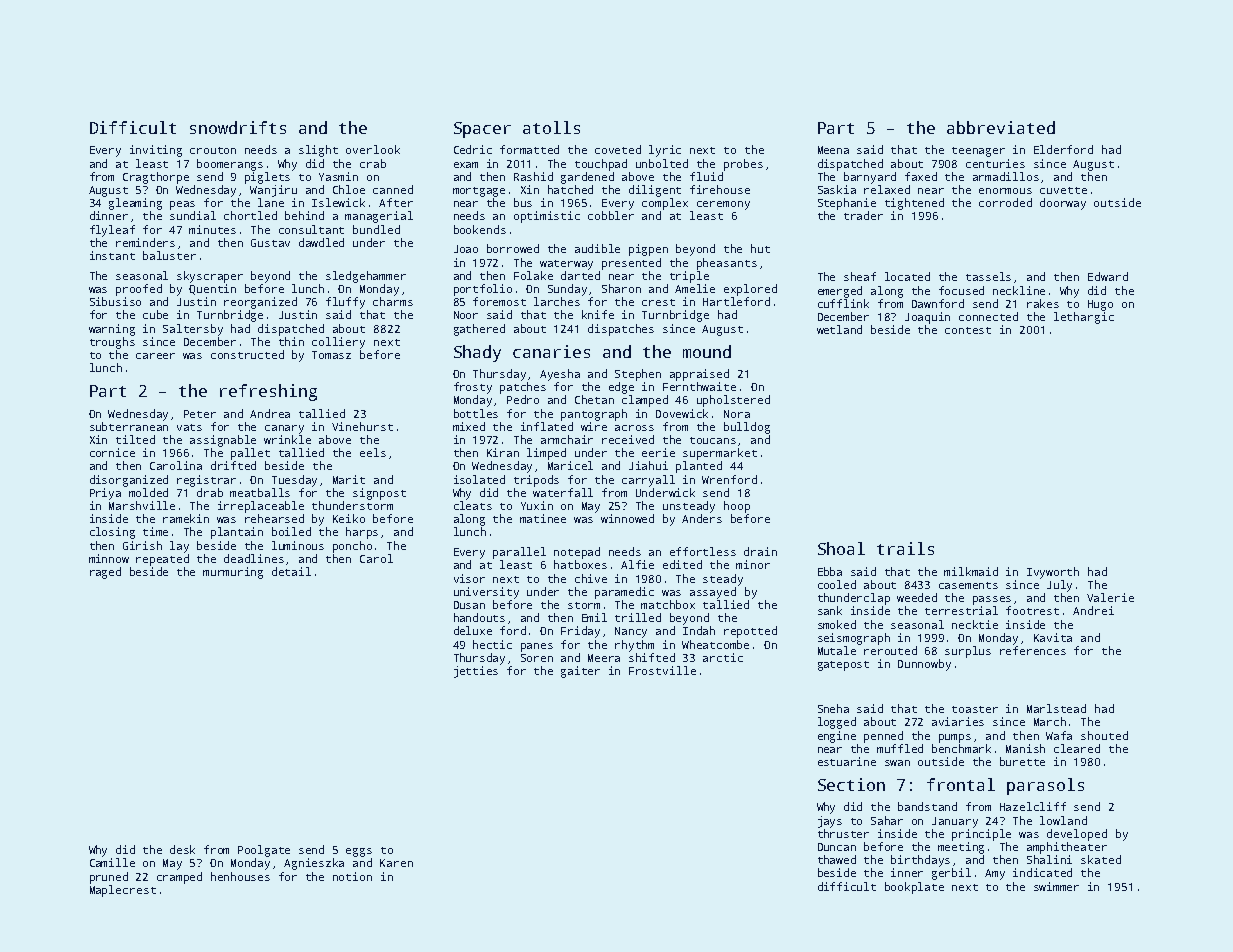  Describe the element at coordinates (264, 851) in the screenshot. I see `Poolgate` at that location.
